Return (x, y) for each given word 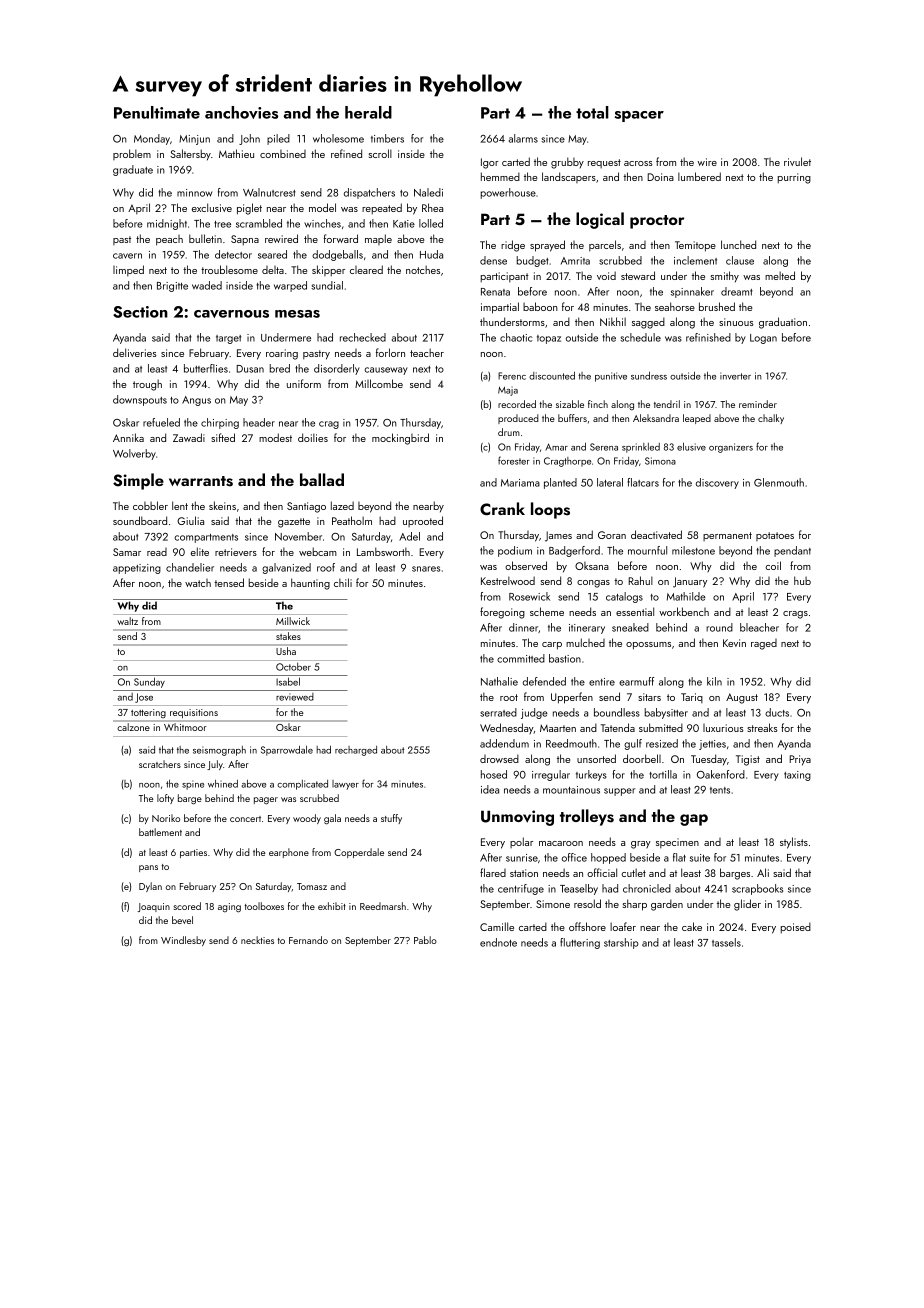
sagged (648, 323)
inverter (735, 376)
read (157, 552)
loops (550, 510)
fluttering (580, 943)
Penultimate (157, 112)
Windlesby (183, 941)
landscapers (569, 177)
